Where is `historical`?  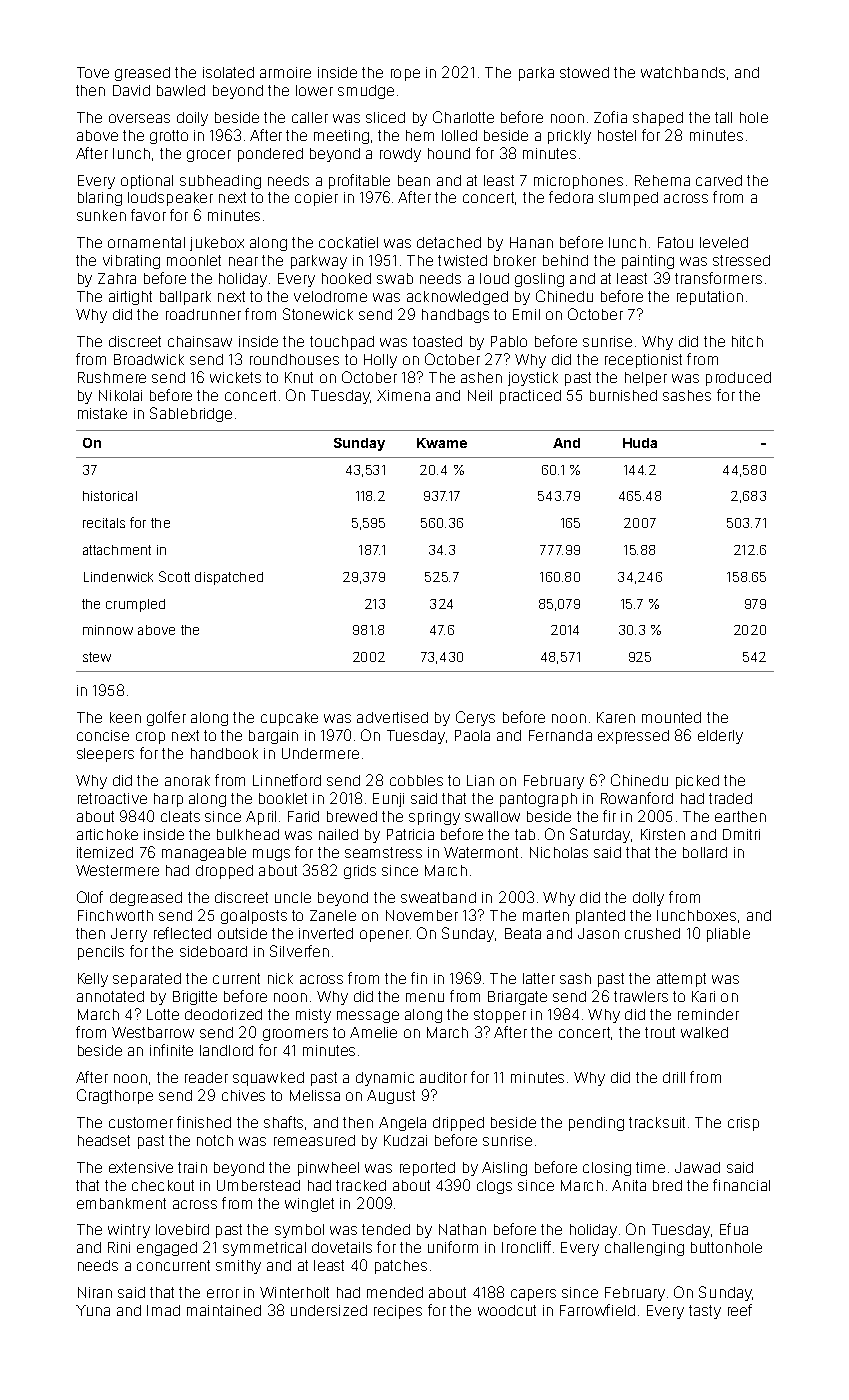
historical is located at coordinates (110, 496).
